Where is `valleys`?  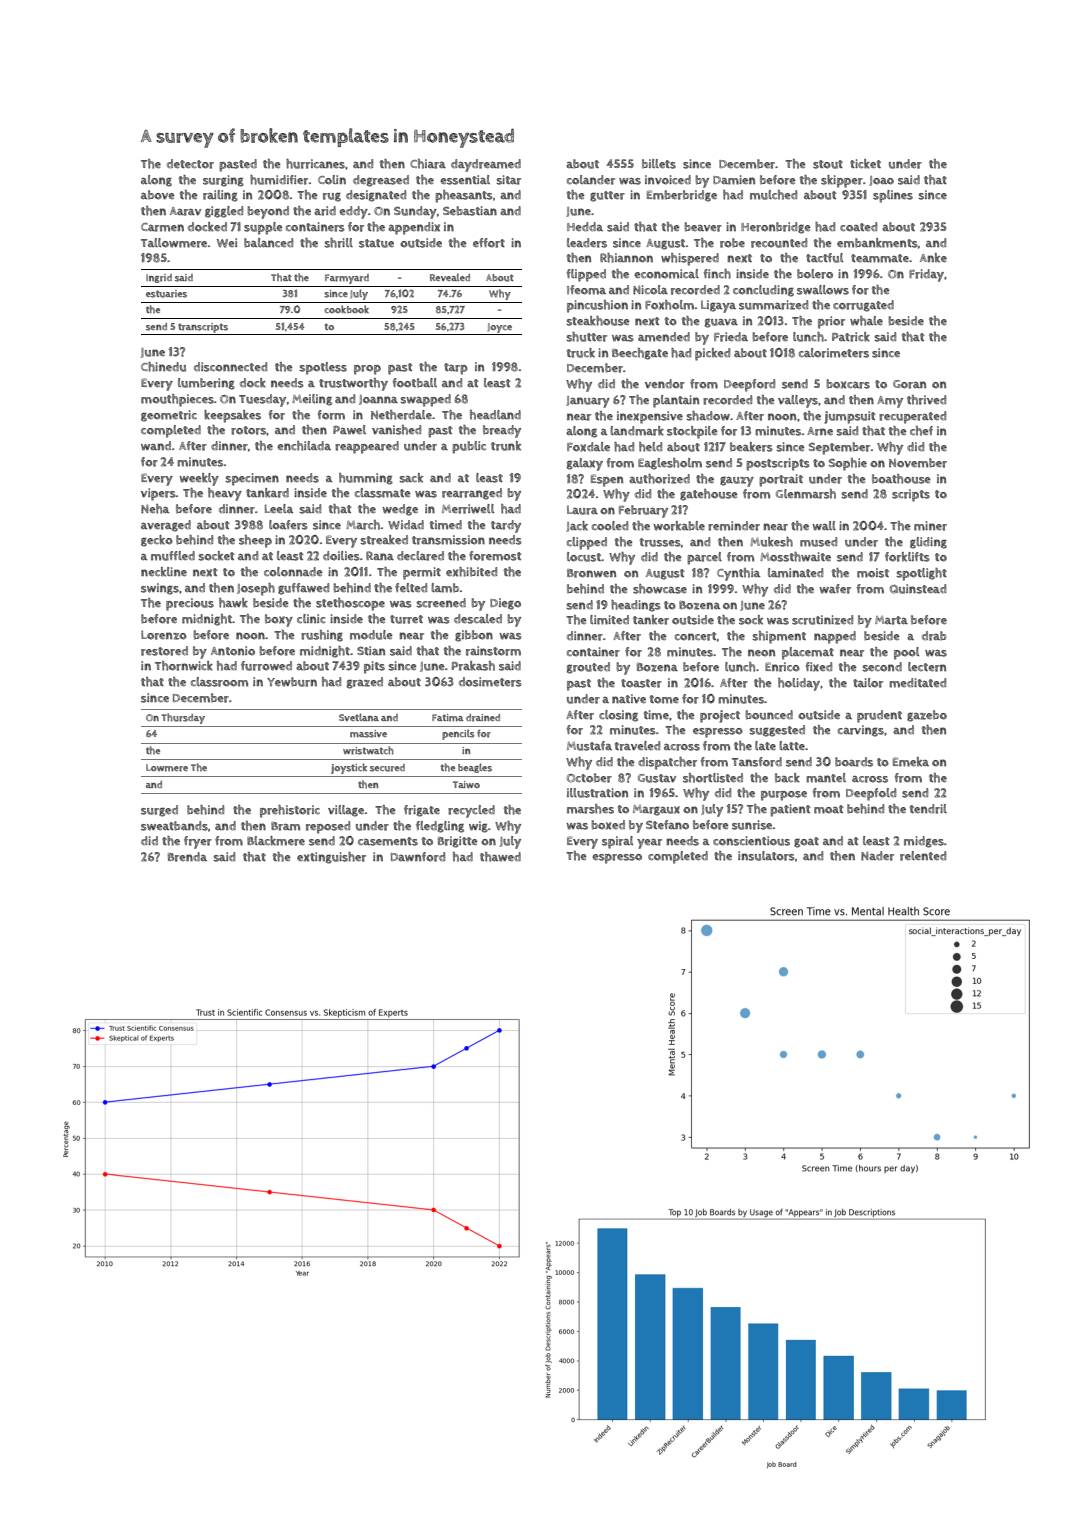
valleys is located at coordinates (798, 401).
